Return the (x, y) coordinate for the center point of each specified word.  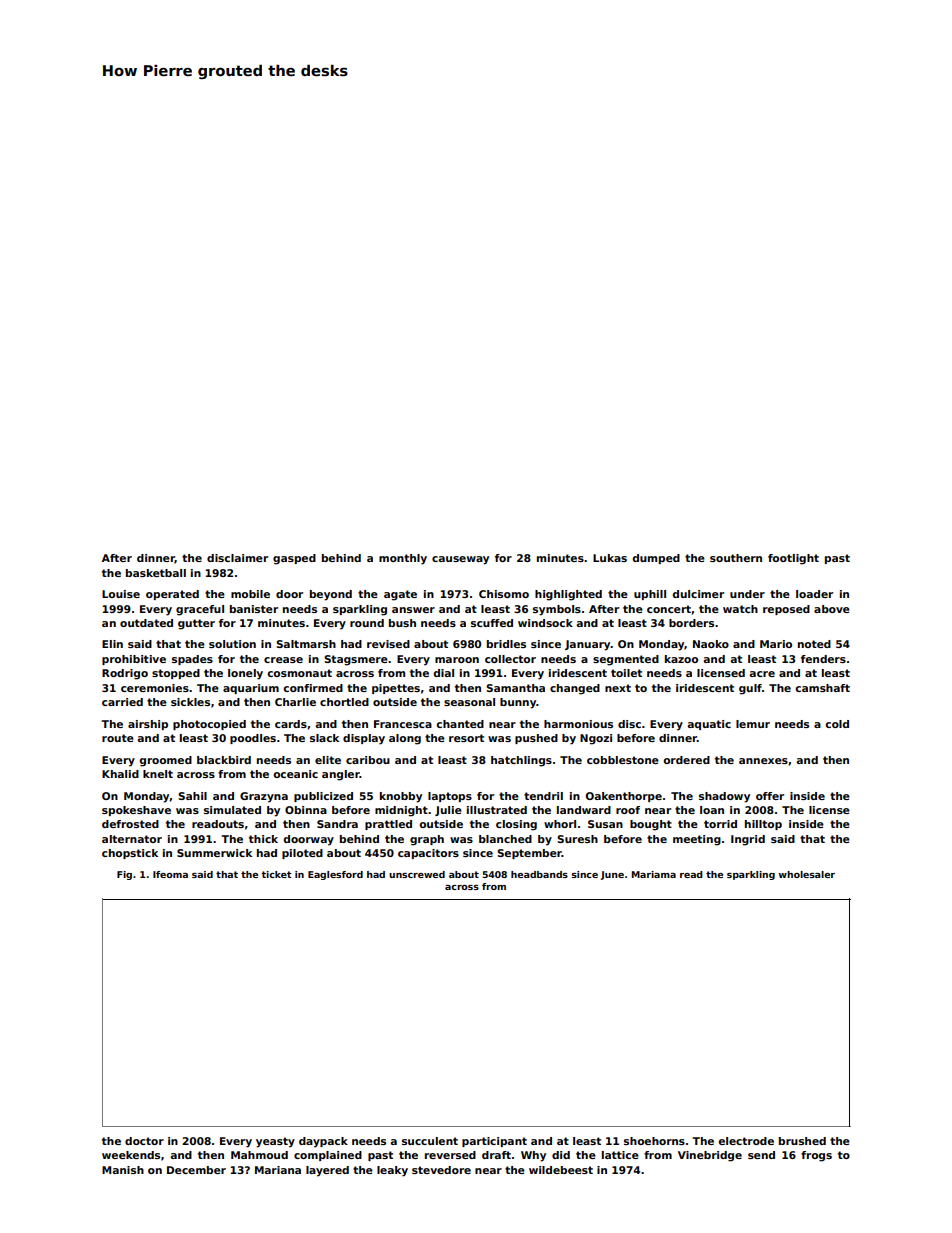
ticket (276, 874)
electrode (746, 1141)
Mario (776, 644)
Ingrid (748, 840)
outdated (146, 623)
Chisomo (504, 594)
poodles (253, 739)
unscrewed (417, 874)
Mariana (278, 1170)
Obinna (306, 810)
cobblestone (623, 760)
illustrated (497, 810)
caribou (368, 760)
